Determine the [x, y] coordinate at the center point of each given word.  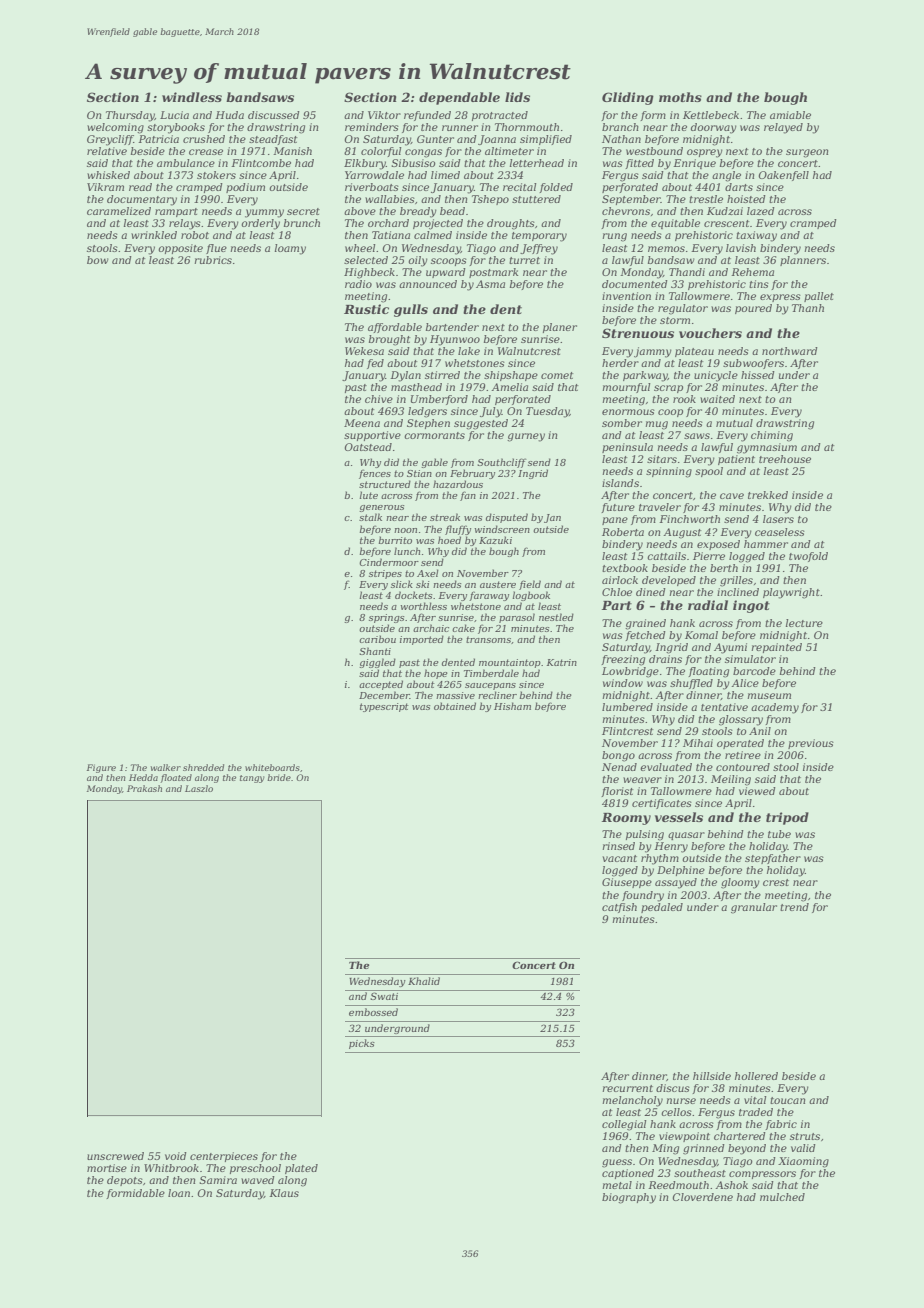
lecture [804, 623]
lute [368, 495]
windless [192, 97]
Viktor [384, 115]
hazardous [458, 484]
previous [811, 744]
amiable [790, 115]
